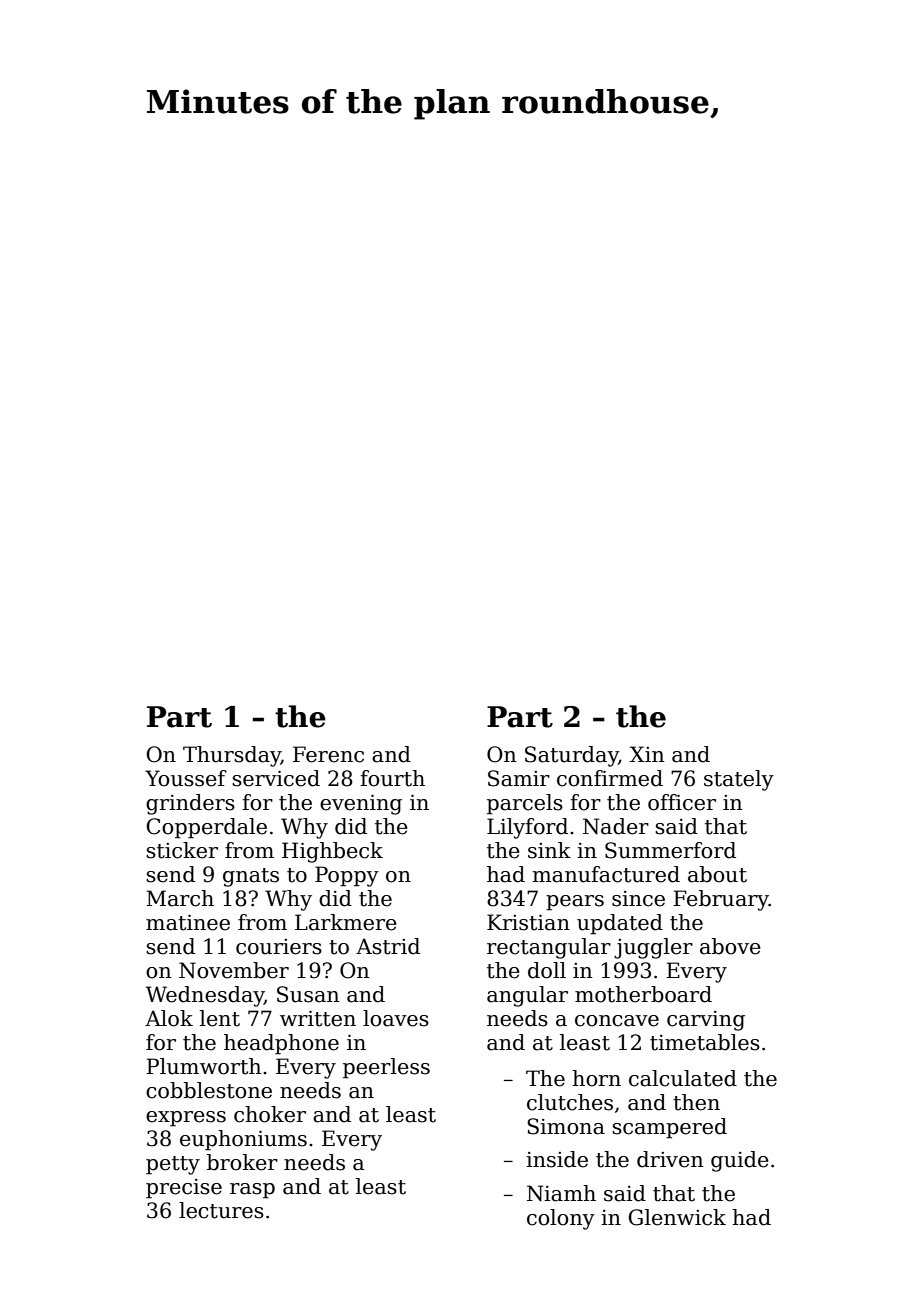  I want to click on sink, so click(549, 850).
